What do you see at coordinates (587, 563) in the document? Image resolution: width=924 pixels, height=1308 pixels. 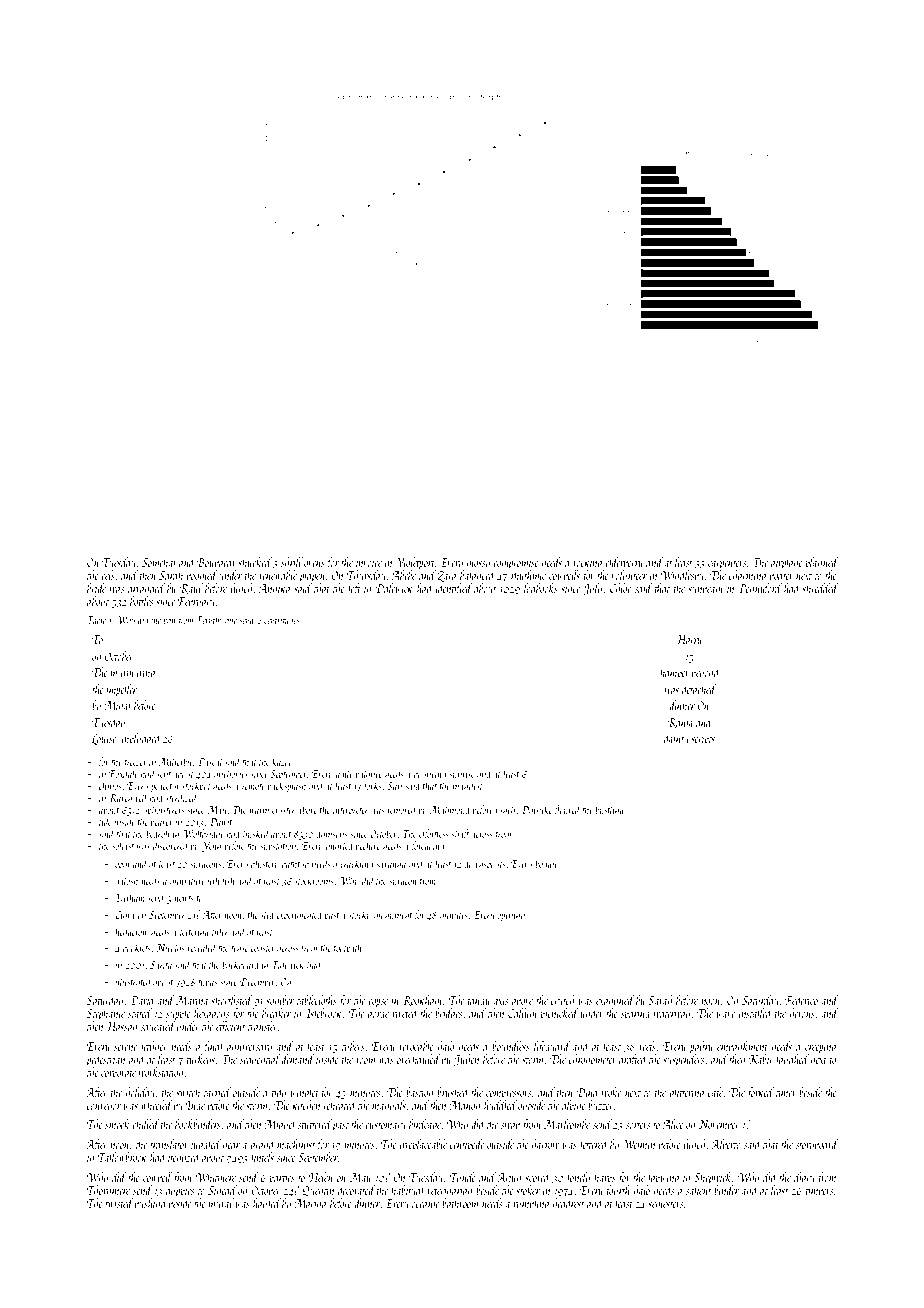 I see `rocking` at bounding box center [587, 563].
